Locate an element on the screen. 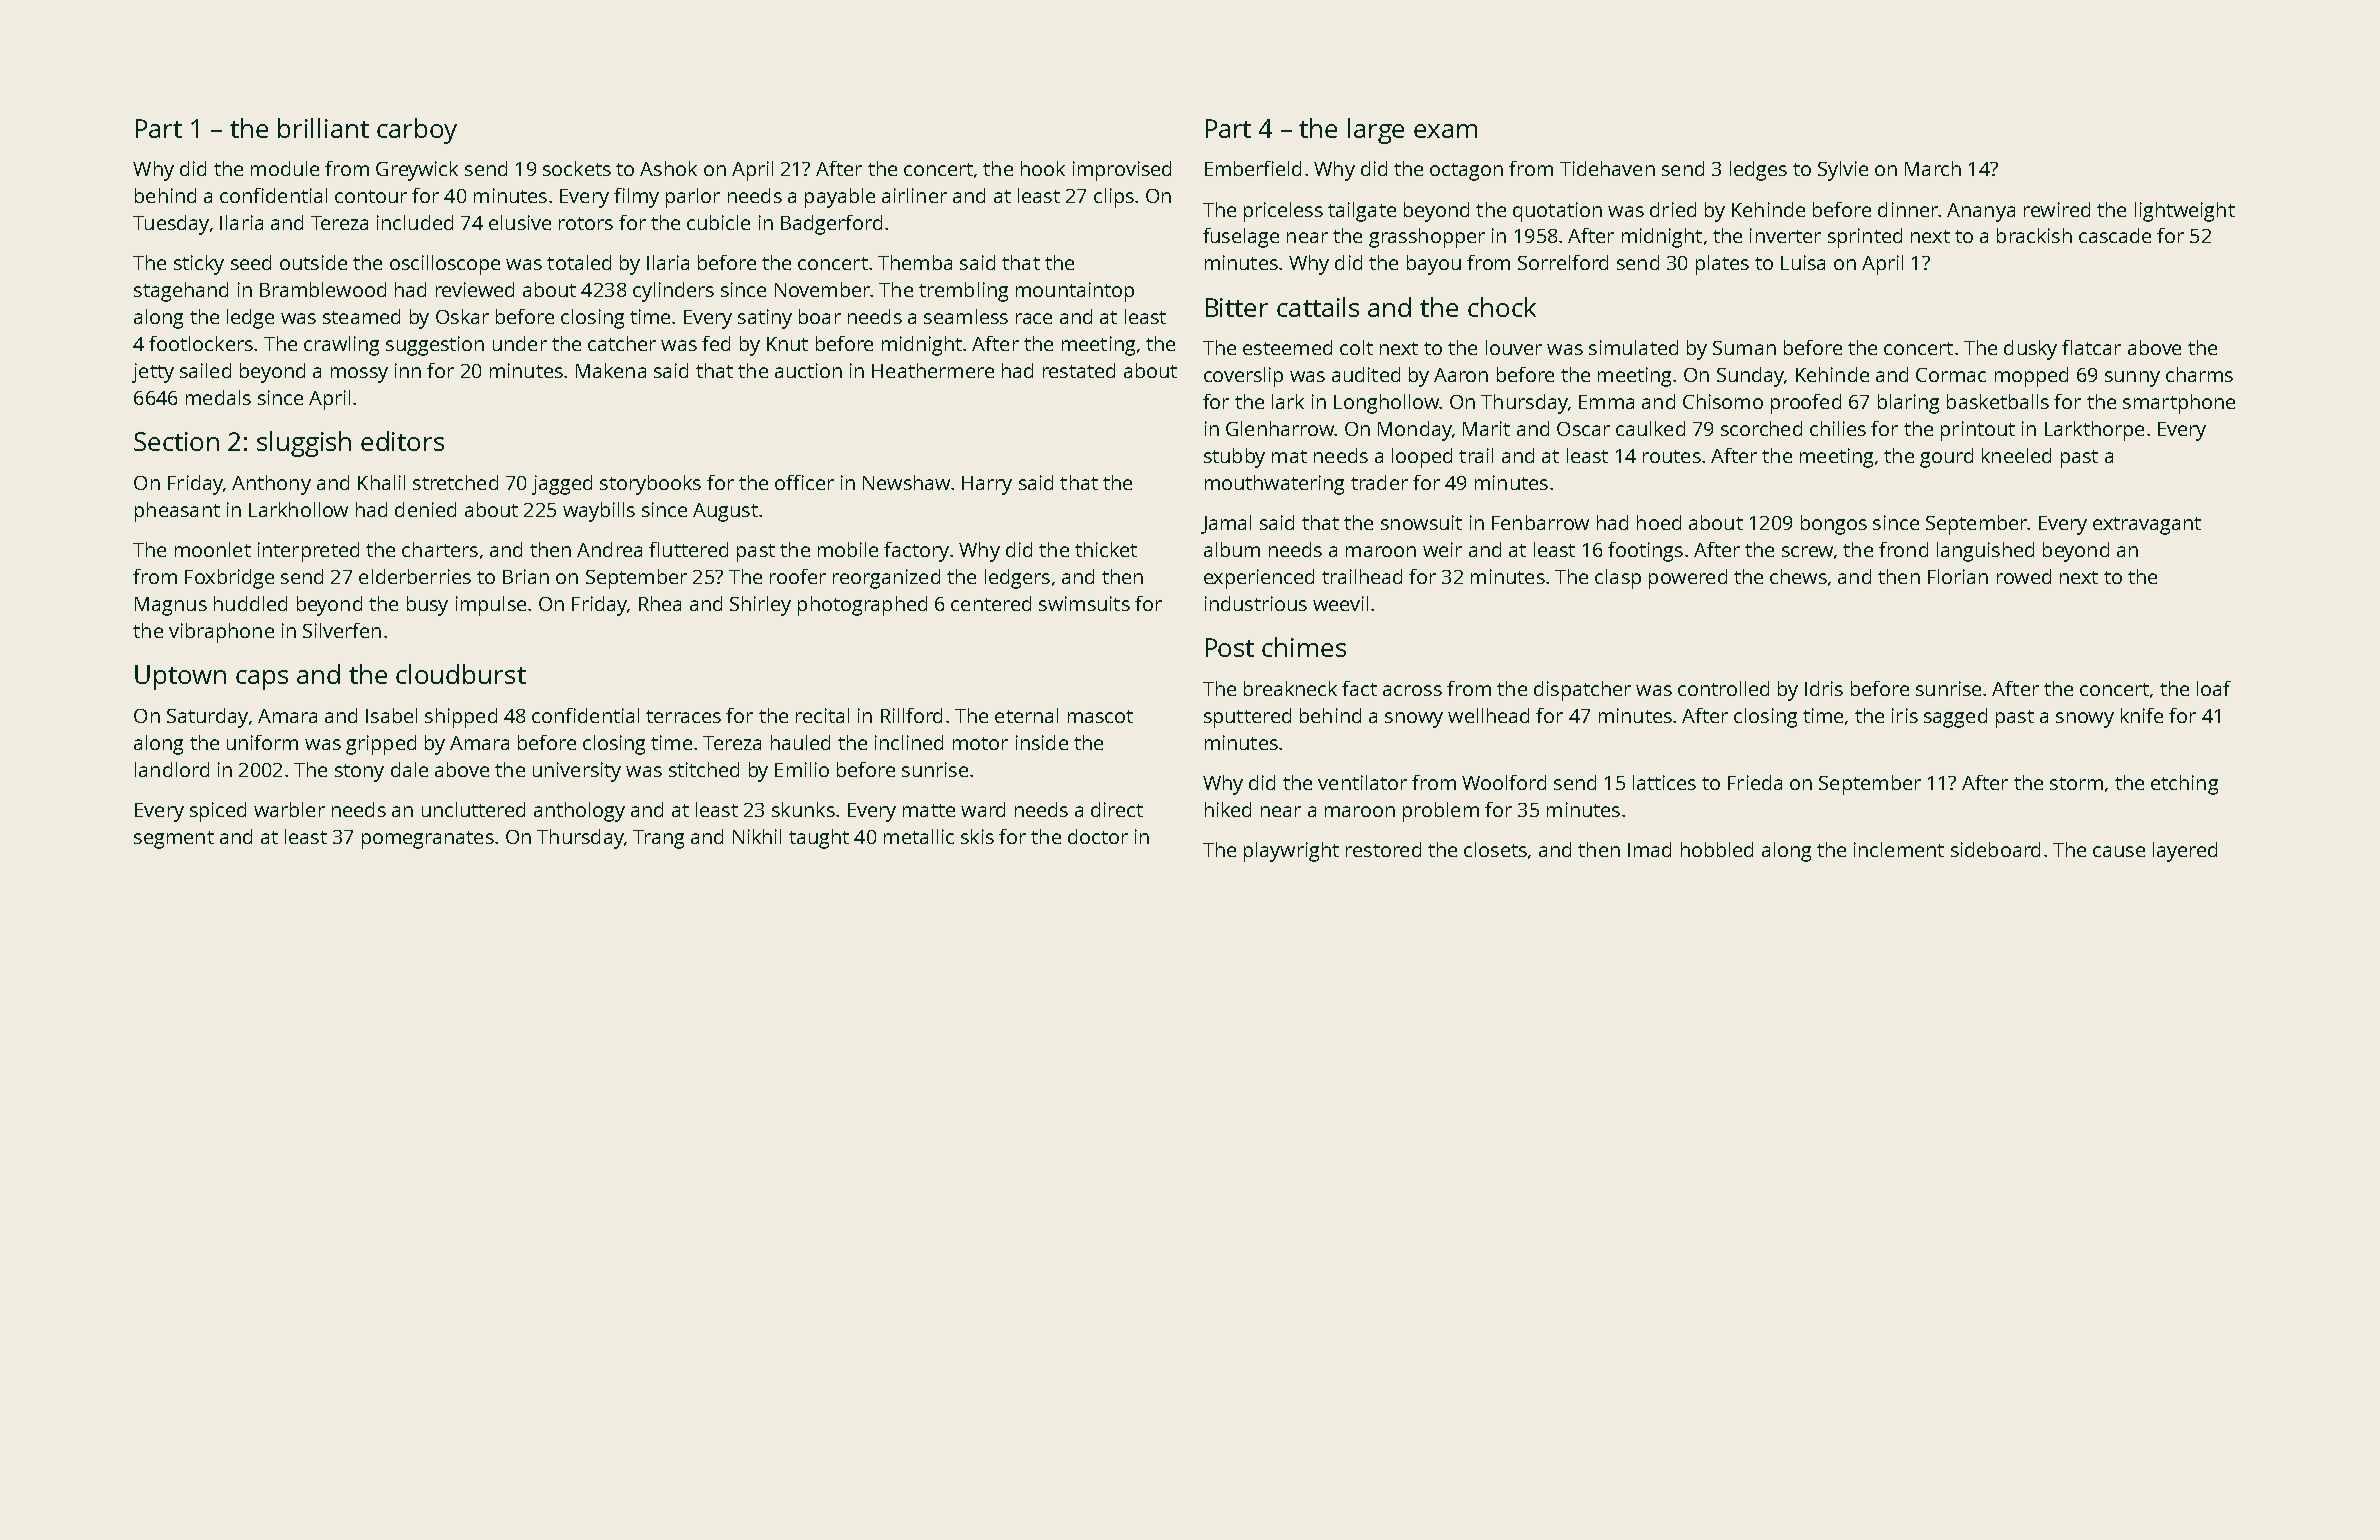 The width and height of the screenshot is (2380, 1540). hook is located at coordinates (1043, 168).
